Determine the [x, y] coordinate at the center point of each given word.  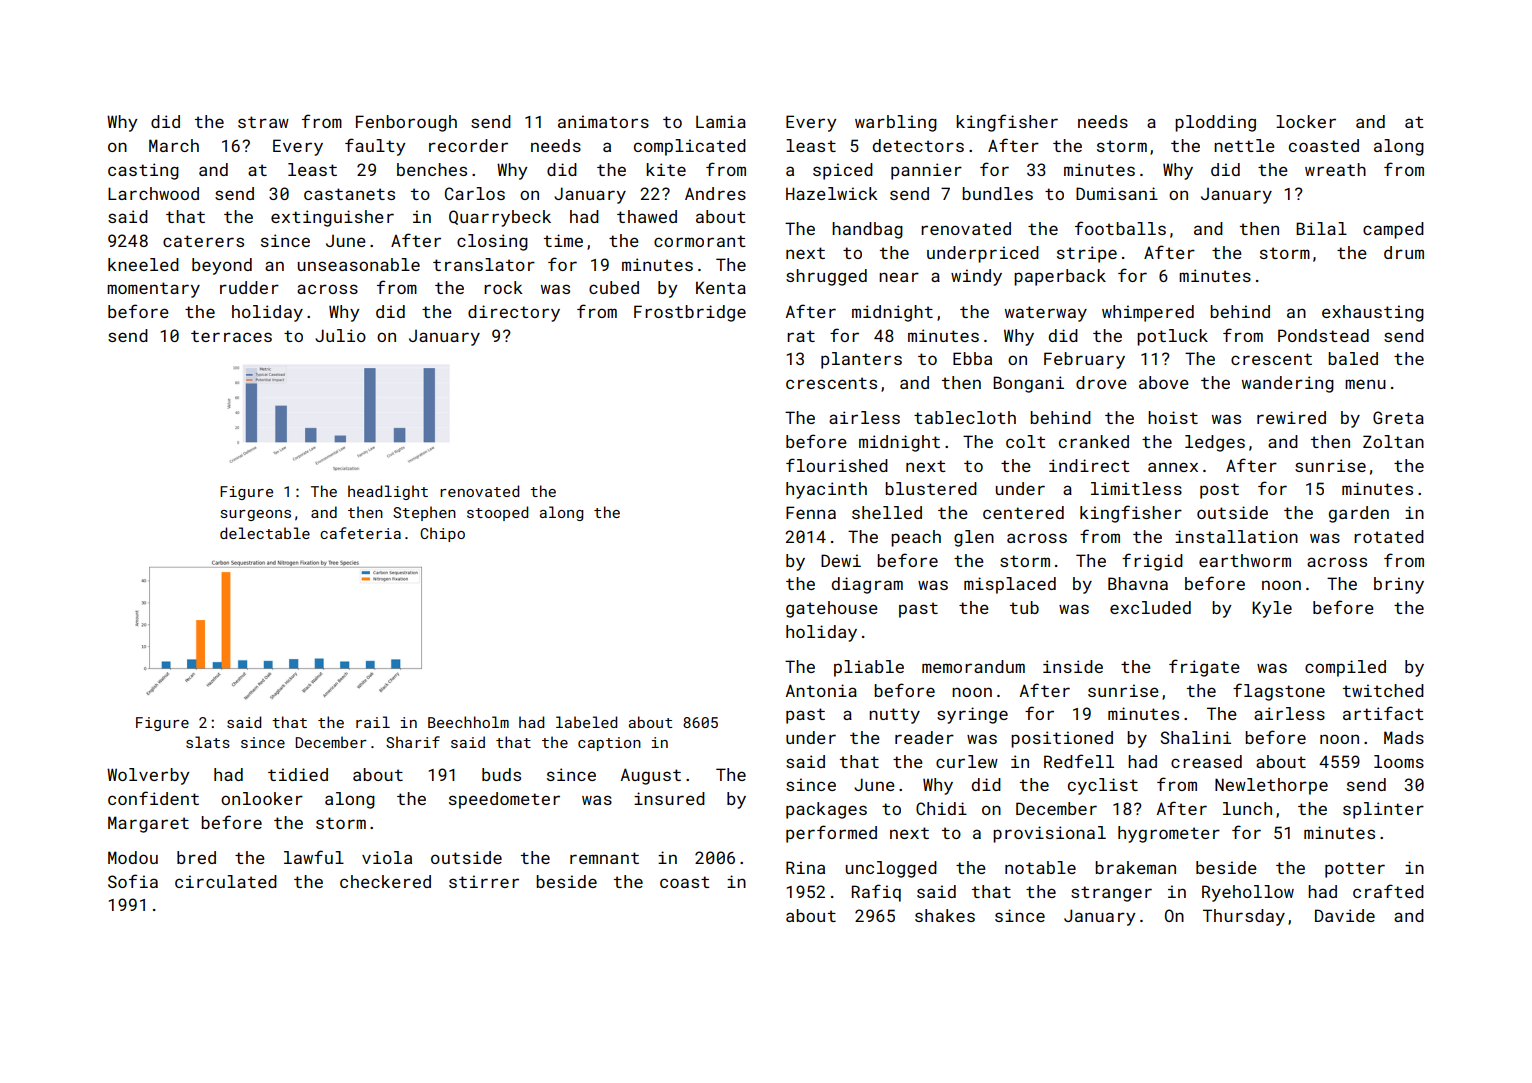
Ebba [972, 358]
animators [603, 121]
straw [263, 122]
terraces [231, 336]
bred [196, 857]
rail [373, 722]
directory [514, 313]
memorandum [973, 666]
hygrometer [1169, 834]
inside [1073, 666]
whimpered [1148, 313]
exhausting [1373, 313]
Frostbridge [690, 313]
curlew [967, 761]
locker [1306, 121]
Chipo [442, 534]
